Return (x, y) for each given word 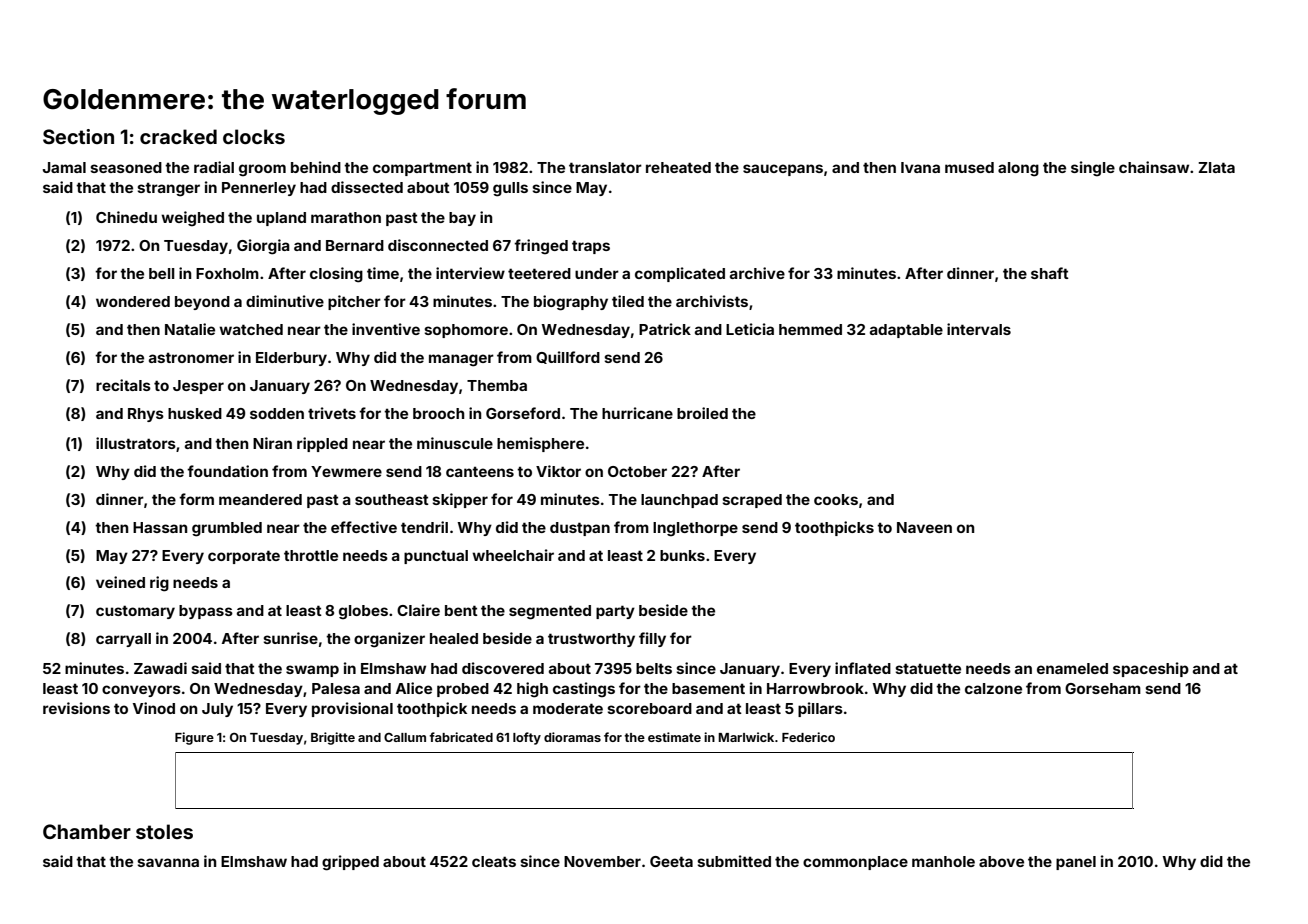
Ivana (920, 167)
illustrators (136, 443)
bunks (682, 555)
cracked (178, 136)
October (637, 471)
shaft (1050, 273)
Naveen (924, 527)
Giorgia (263, 247)
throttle (311, 555)
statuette (928, 668)
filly (652, 639)
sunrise (290, 638)
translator (605, 167)
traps (591, 247)
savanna (168, 862)
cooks (836, 499)
